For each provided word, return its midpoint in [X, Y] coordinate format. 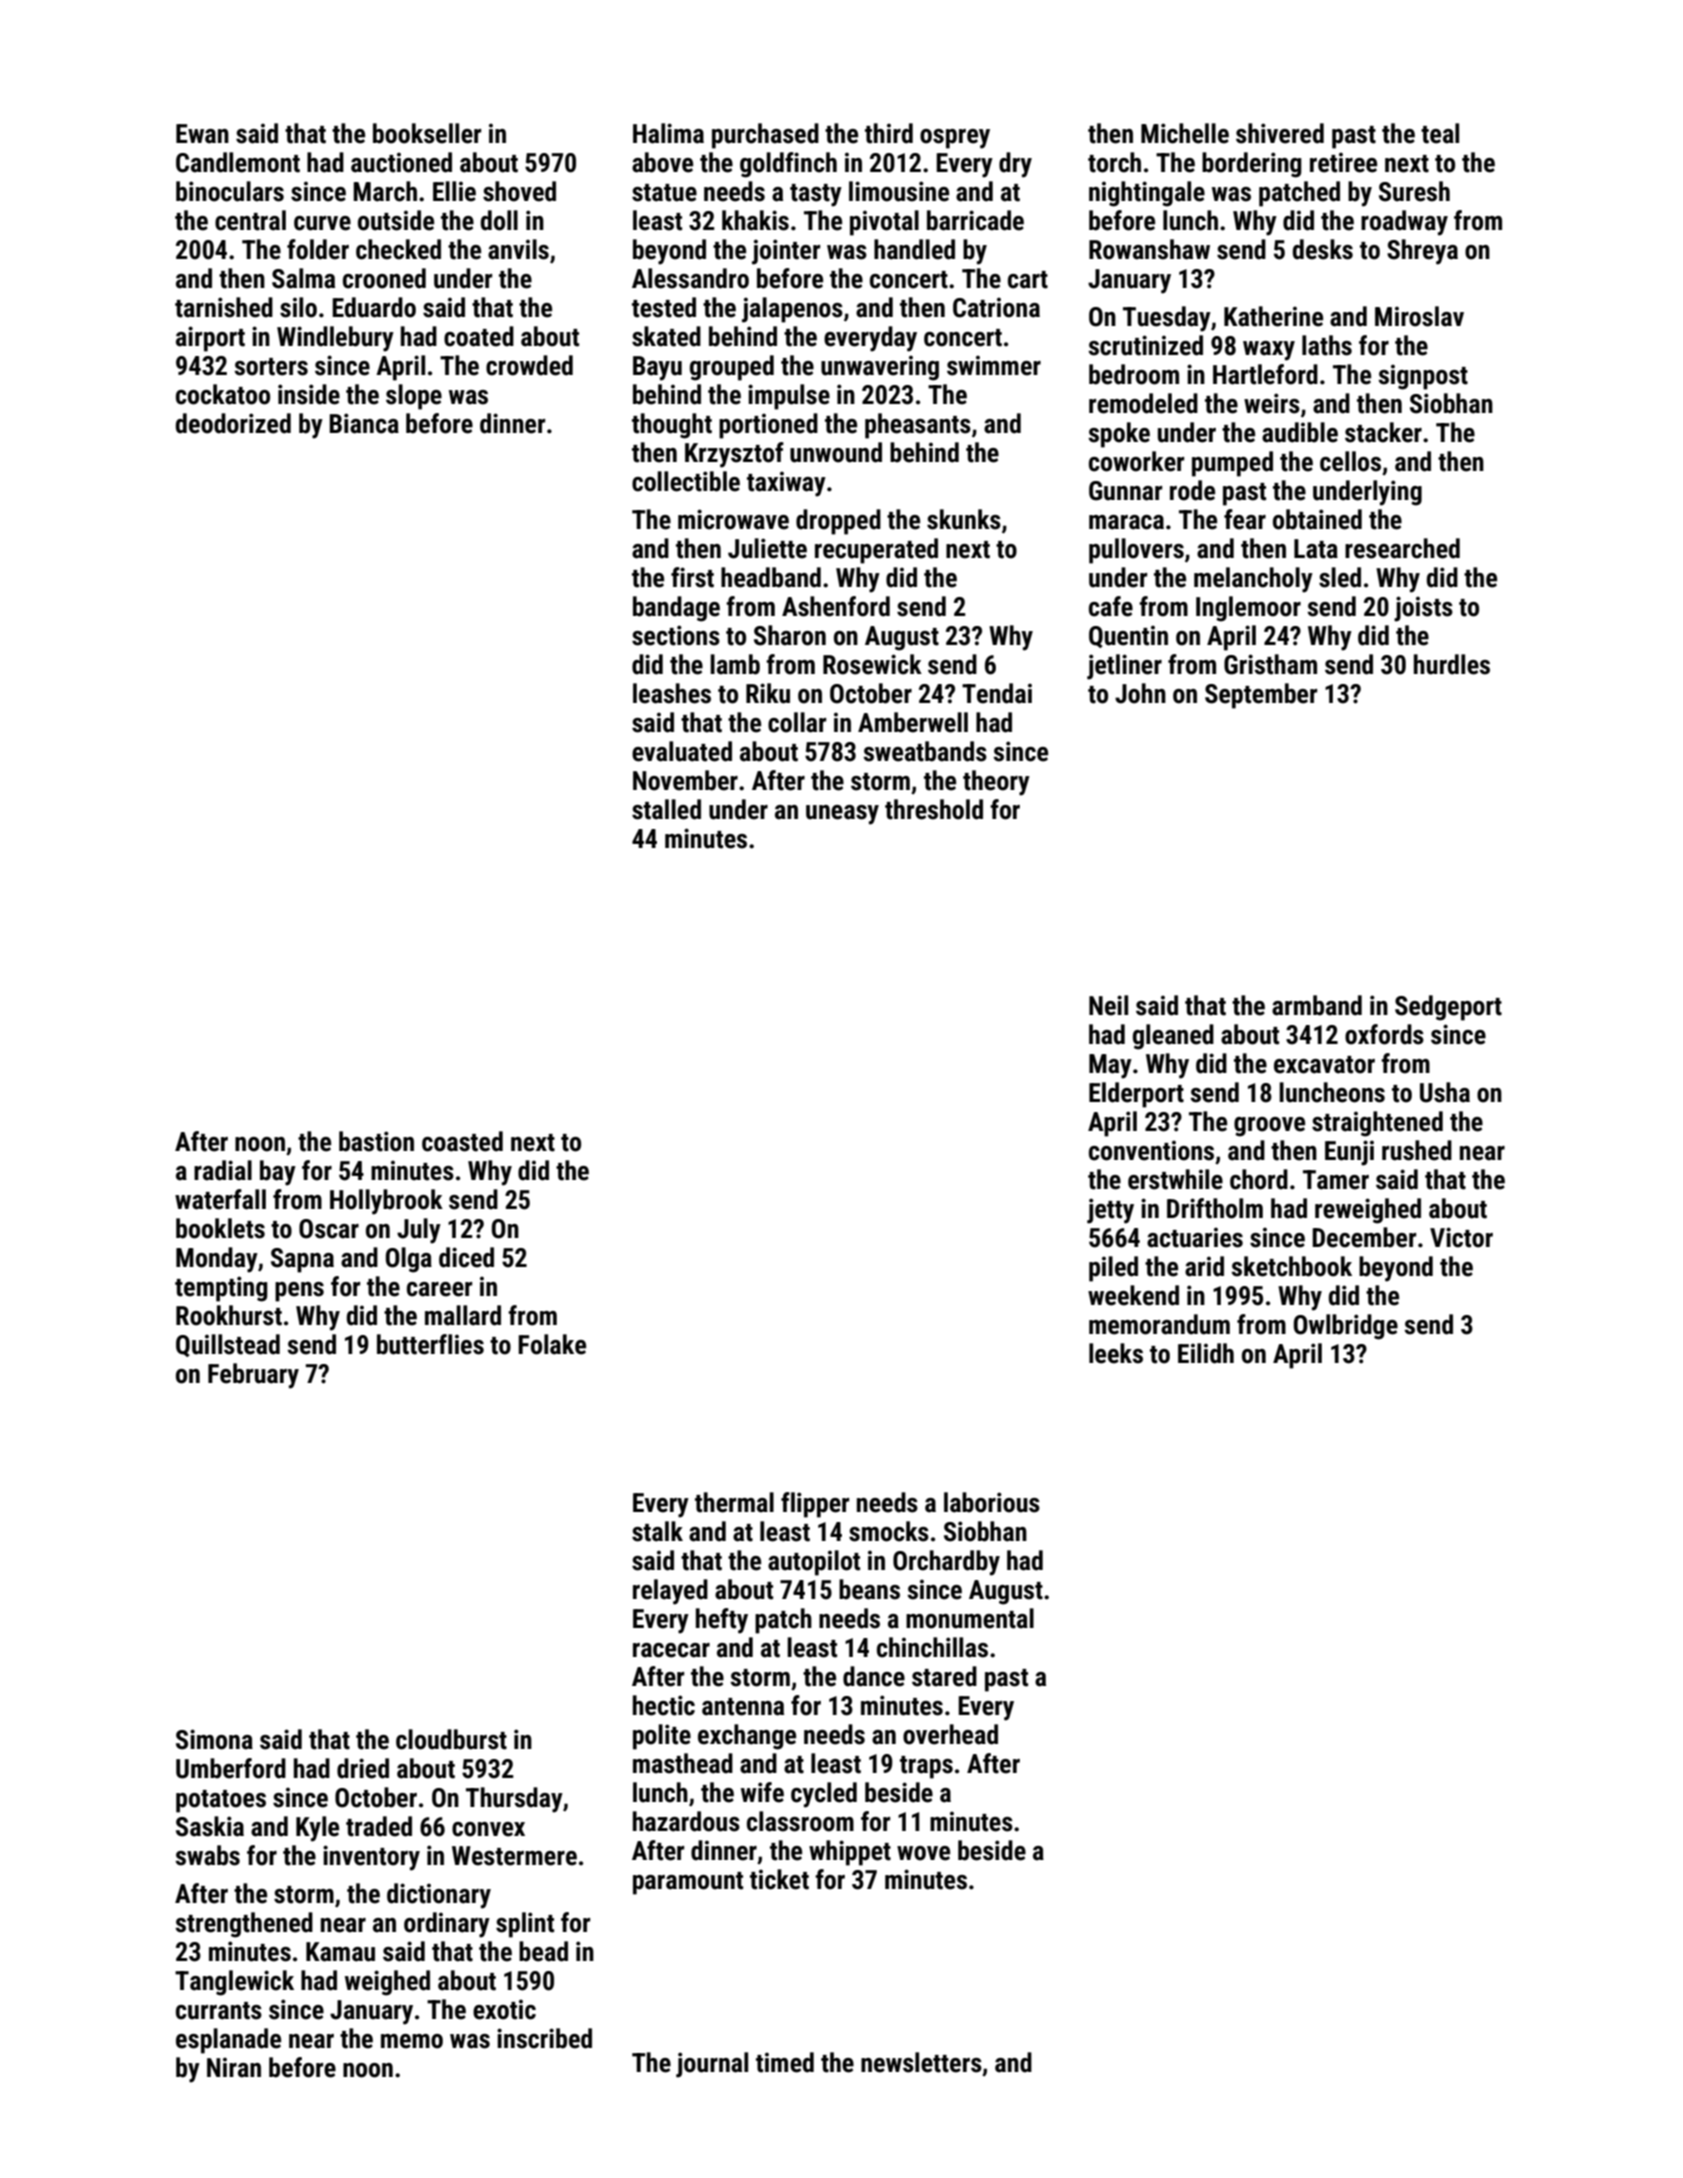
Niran [234, 2067]
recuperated [876, 551]
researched [1402, 548]
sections [676, 635]
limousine [899, 191]
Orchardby [946, 1563]
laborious [992, 1502]
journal [712, 2065]
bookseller [427, 133]
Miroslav [1419, 316]
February [253, 1376]
